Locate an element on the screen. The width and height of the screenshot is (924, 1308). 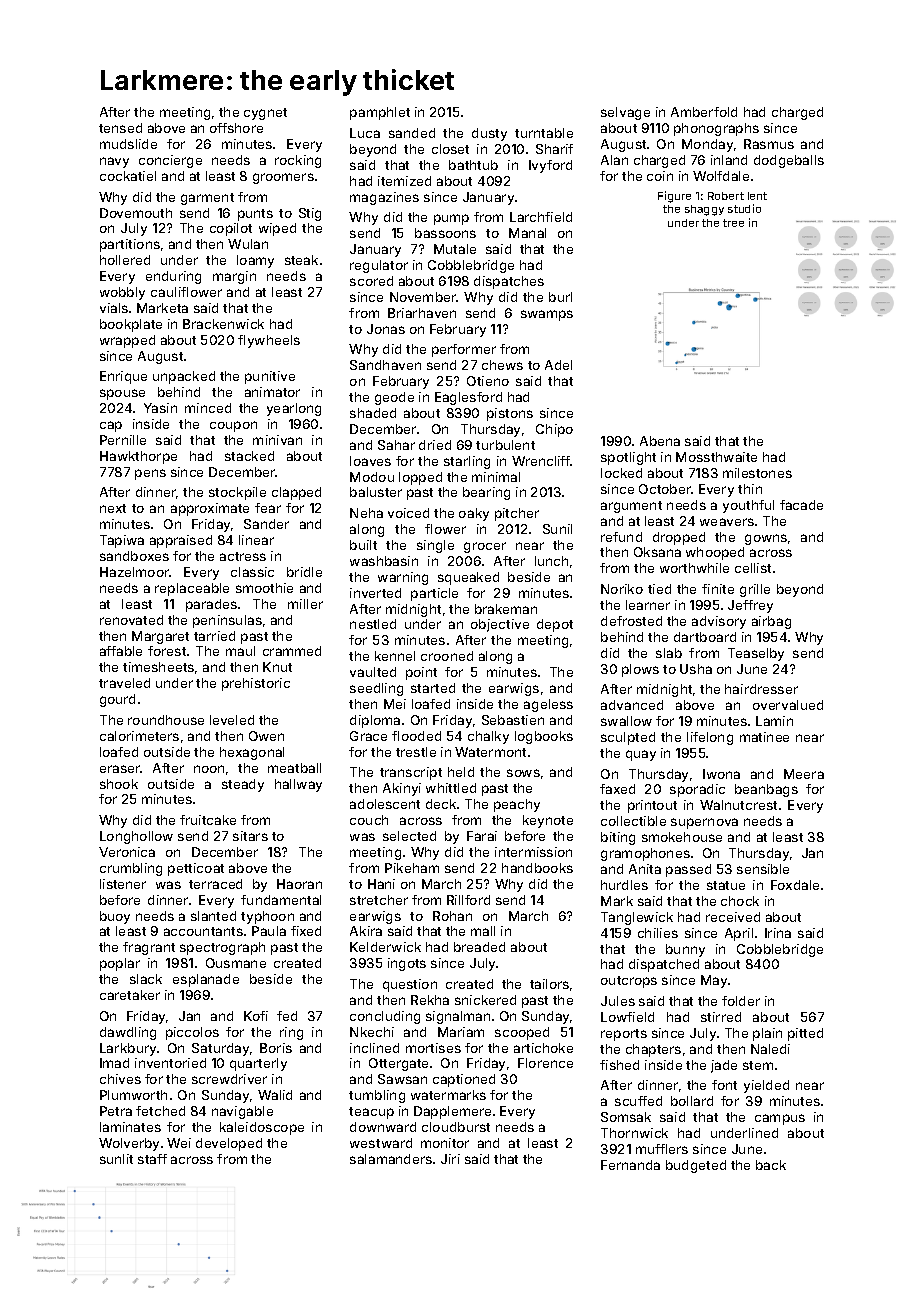
dusty is located at coordinates (489, 134).
